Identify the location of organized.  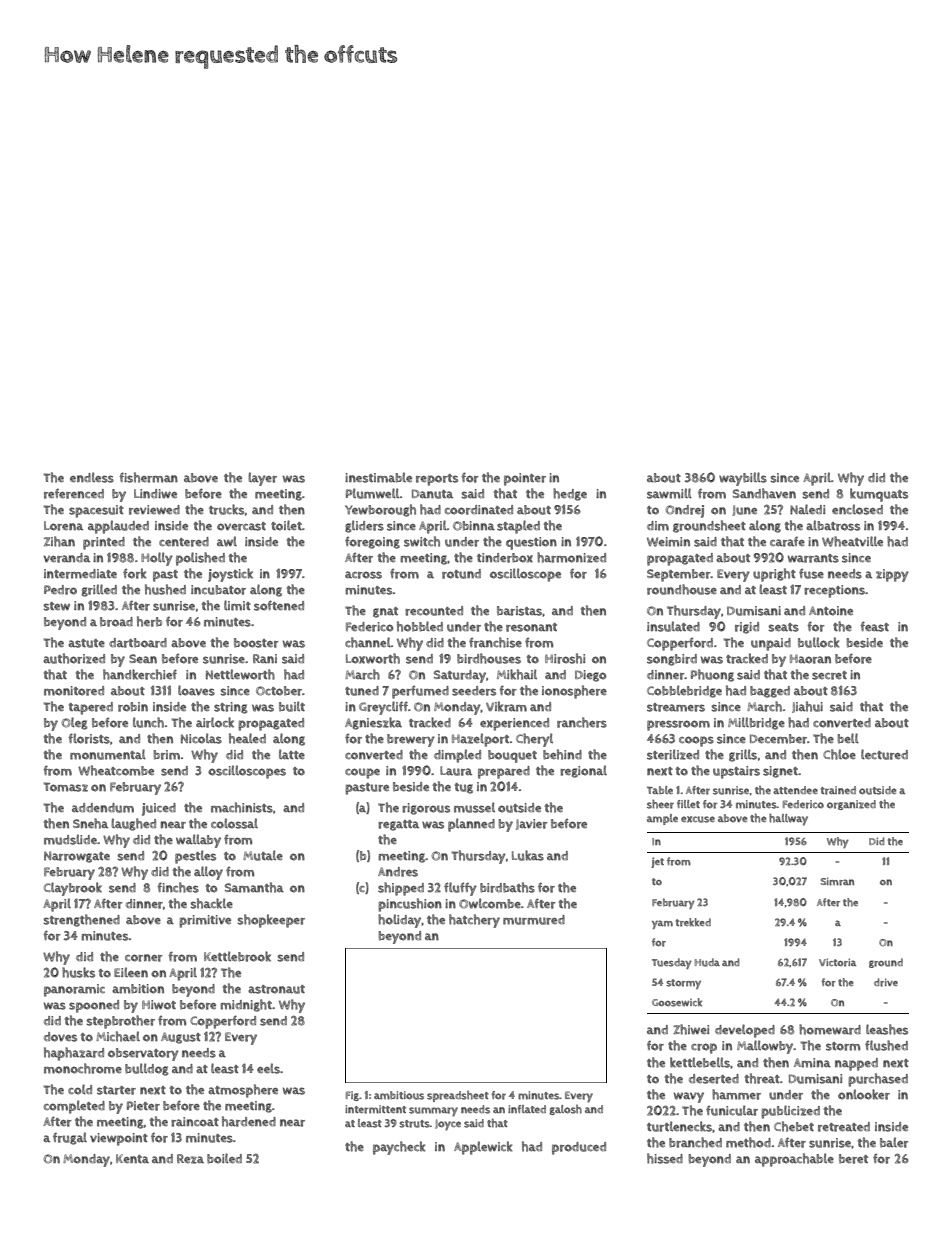
(851, 805).
